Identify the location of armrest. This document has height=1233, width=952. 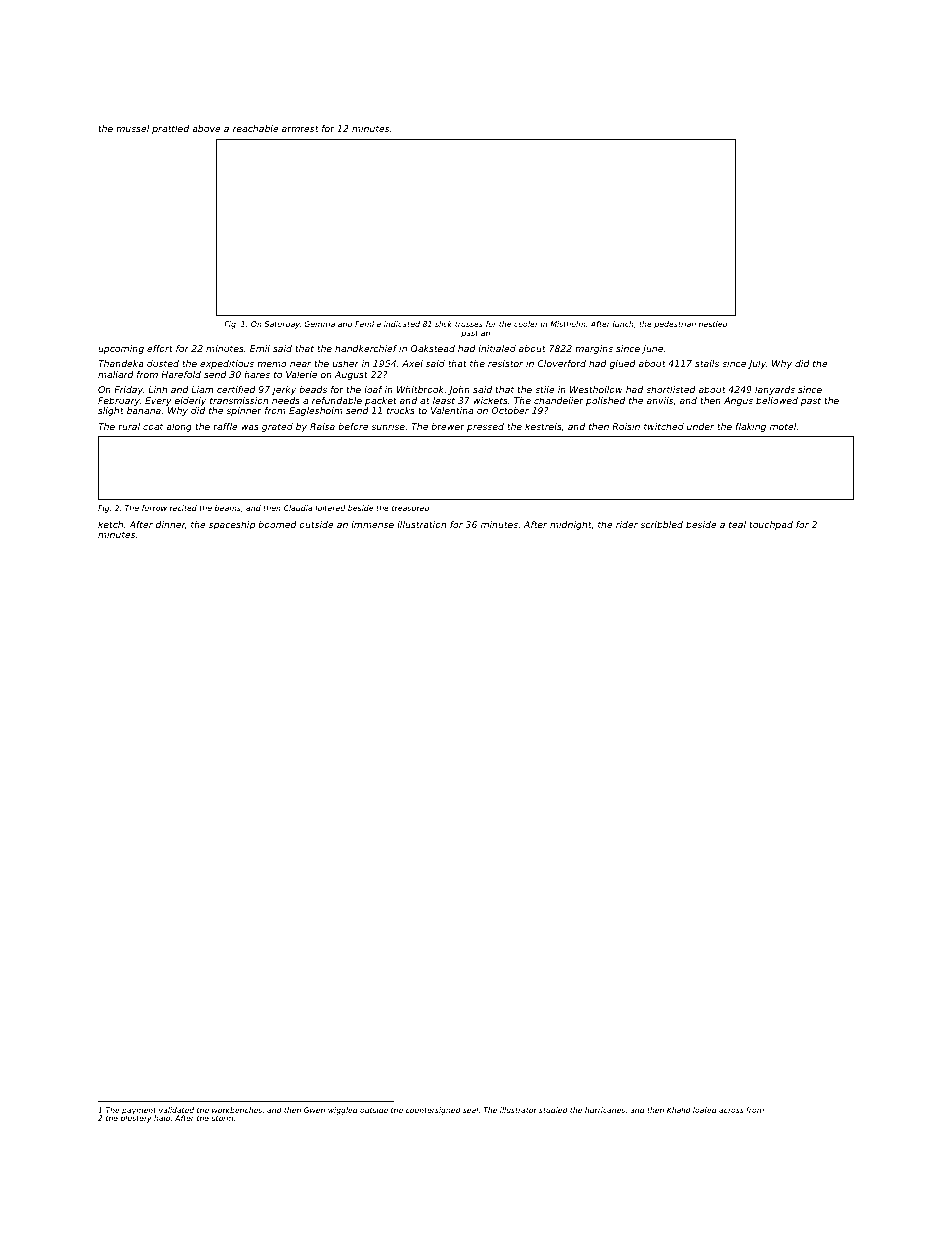
(300, 128).
